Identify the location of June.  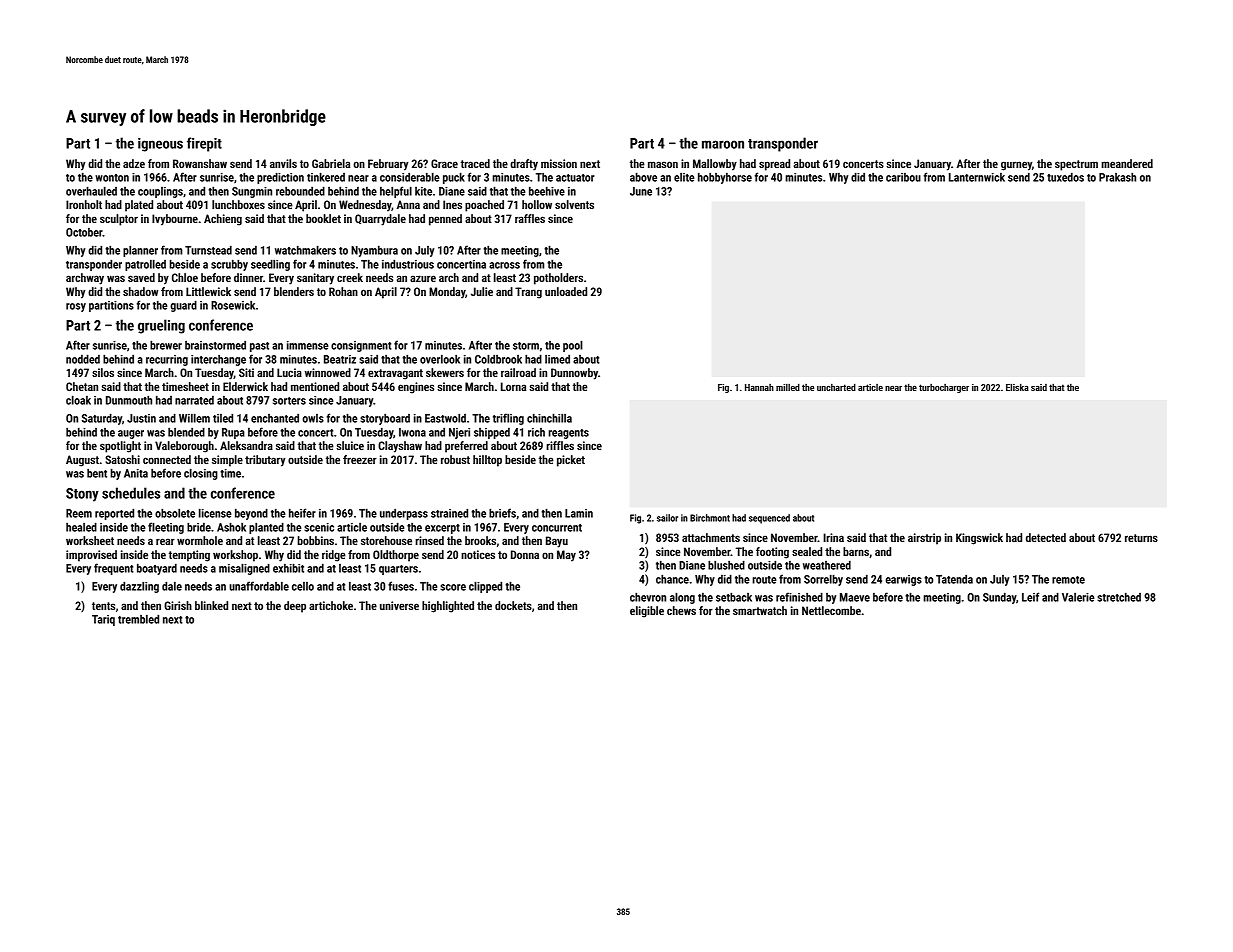
(641, 191).
